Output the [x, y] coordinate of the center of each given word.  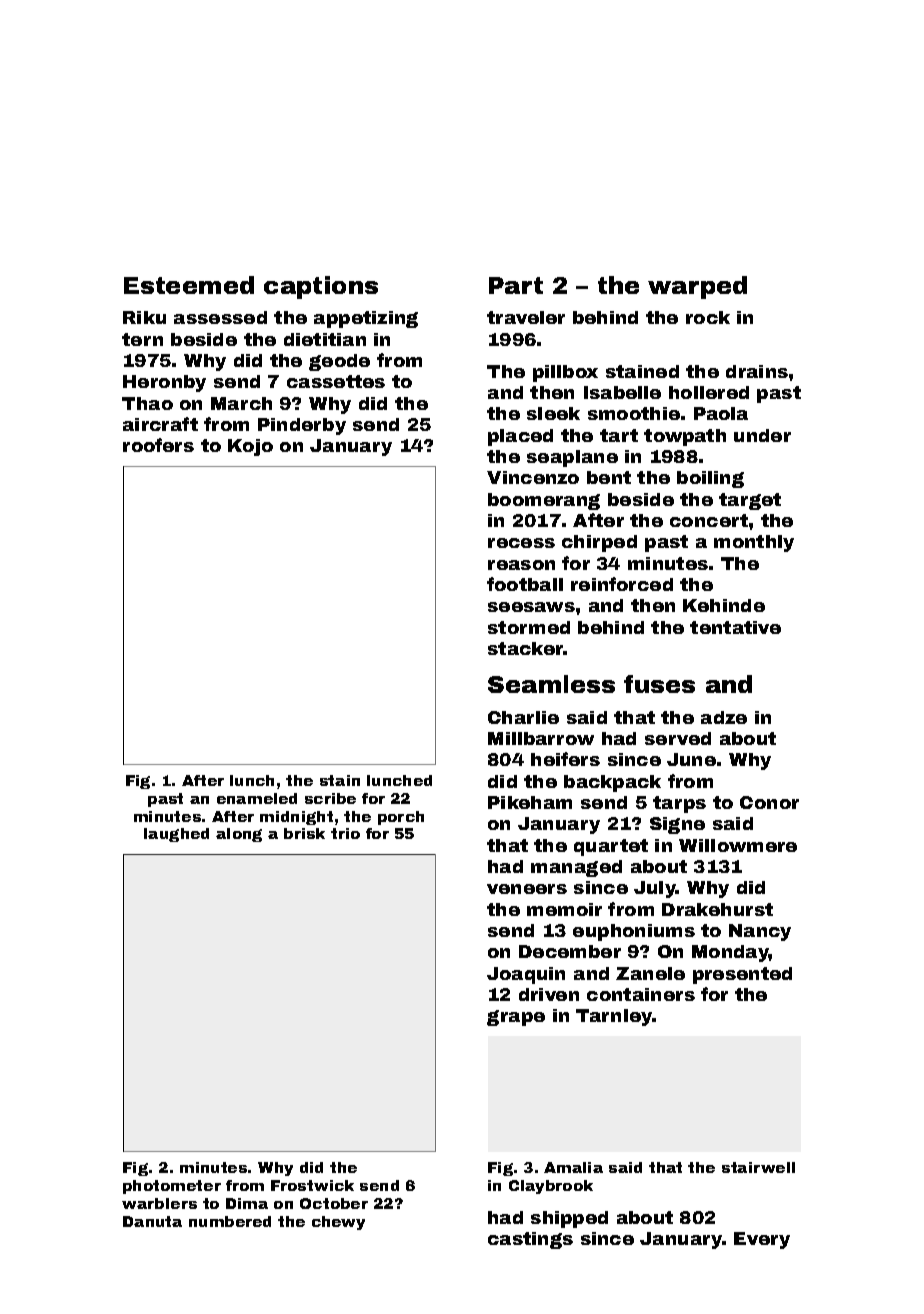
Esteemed [189, 285]
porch [401, 818]
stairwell [758, 1167]
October [334, 1203]
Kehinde [724, 605]
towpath [685, 437]
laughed [176, 835]
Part [516, 285]
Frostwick [312, 1185]
